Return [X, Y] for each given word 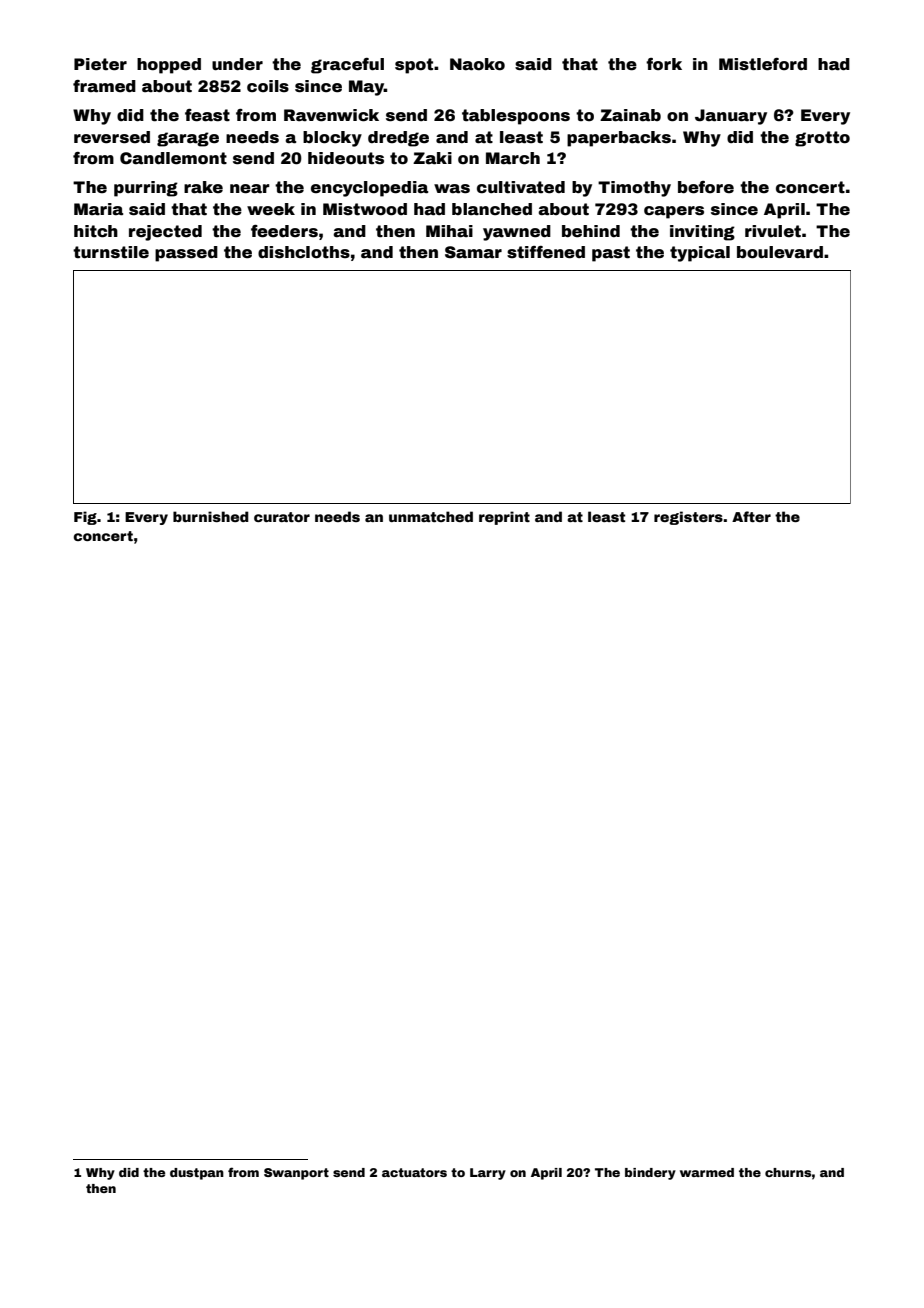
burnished [211, 516]
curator [282, 517]
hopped [169, 66]
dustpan [197, 1174]
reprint [504, 518]
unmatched [431, 516]
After [751, 516]
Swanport [296, 1174]
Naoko [477, 64]
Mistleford [763, 64]
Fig [85, 518]
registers [688, 518]
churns [788, 1172]
